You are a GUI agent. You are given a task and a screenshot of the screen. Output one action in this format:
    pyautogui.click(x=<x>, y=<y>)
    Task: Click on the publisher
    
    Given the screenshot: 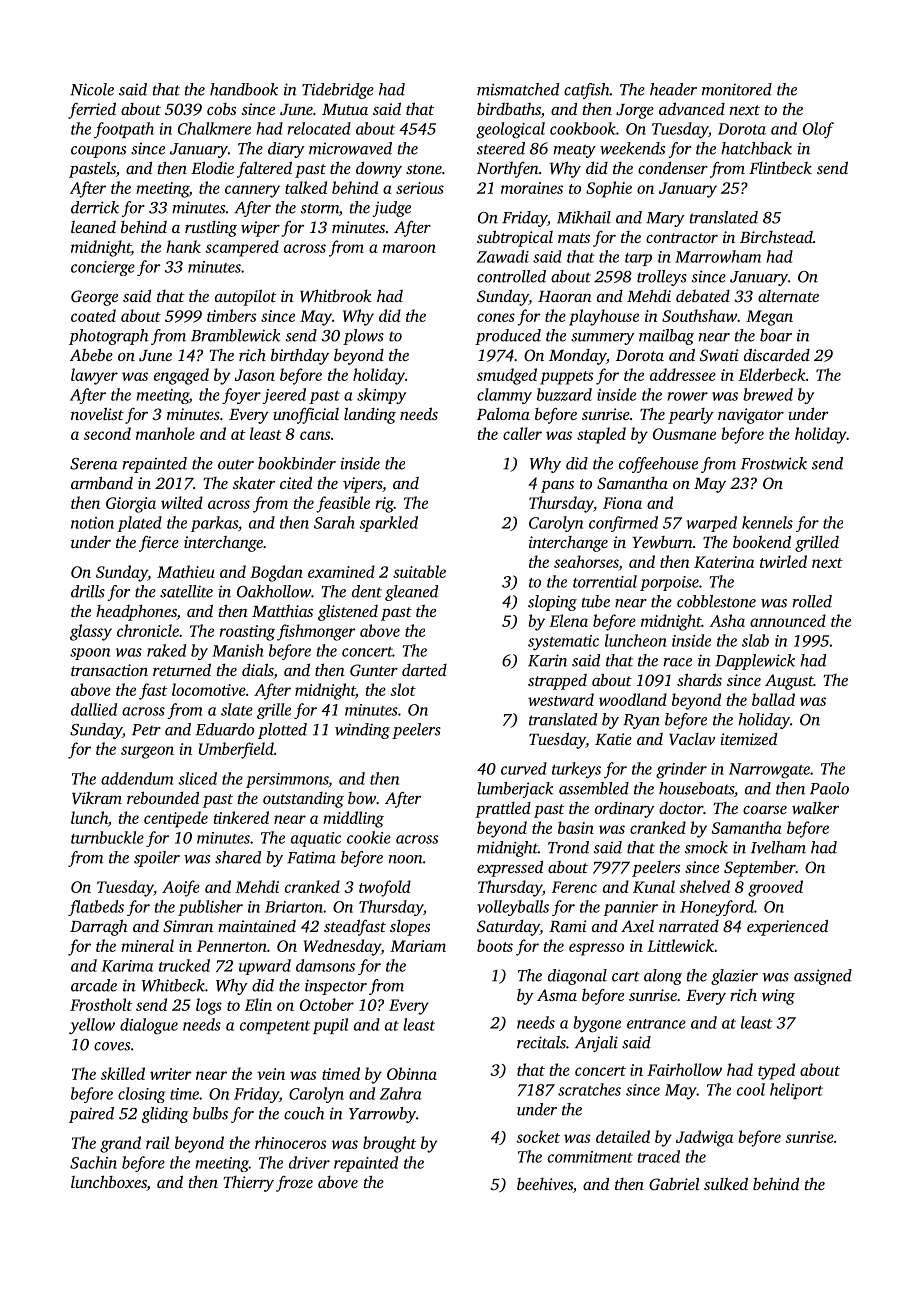 What is the action you would take?
    pyautogui.click(x=210, y=908)
